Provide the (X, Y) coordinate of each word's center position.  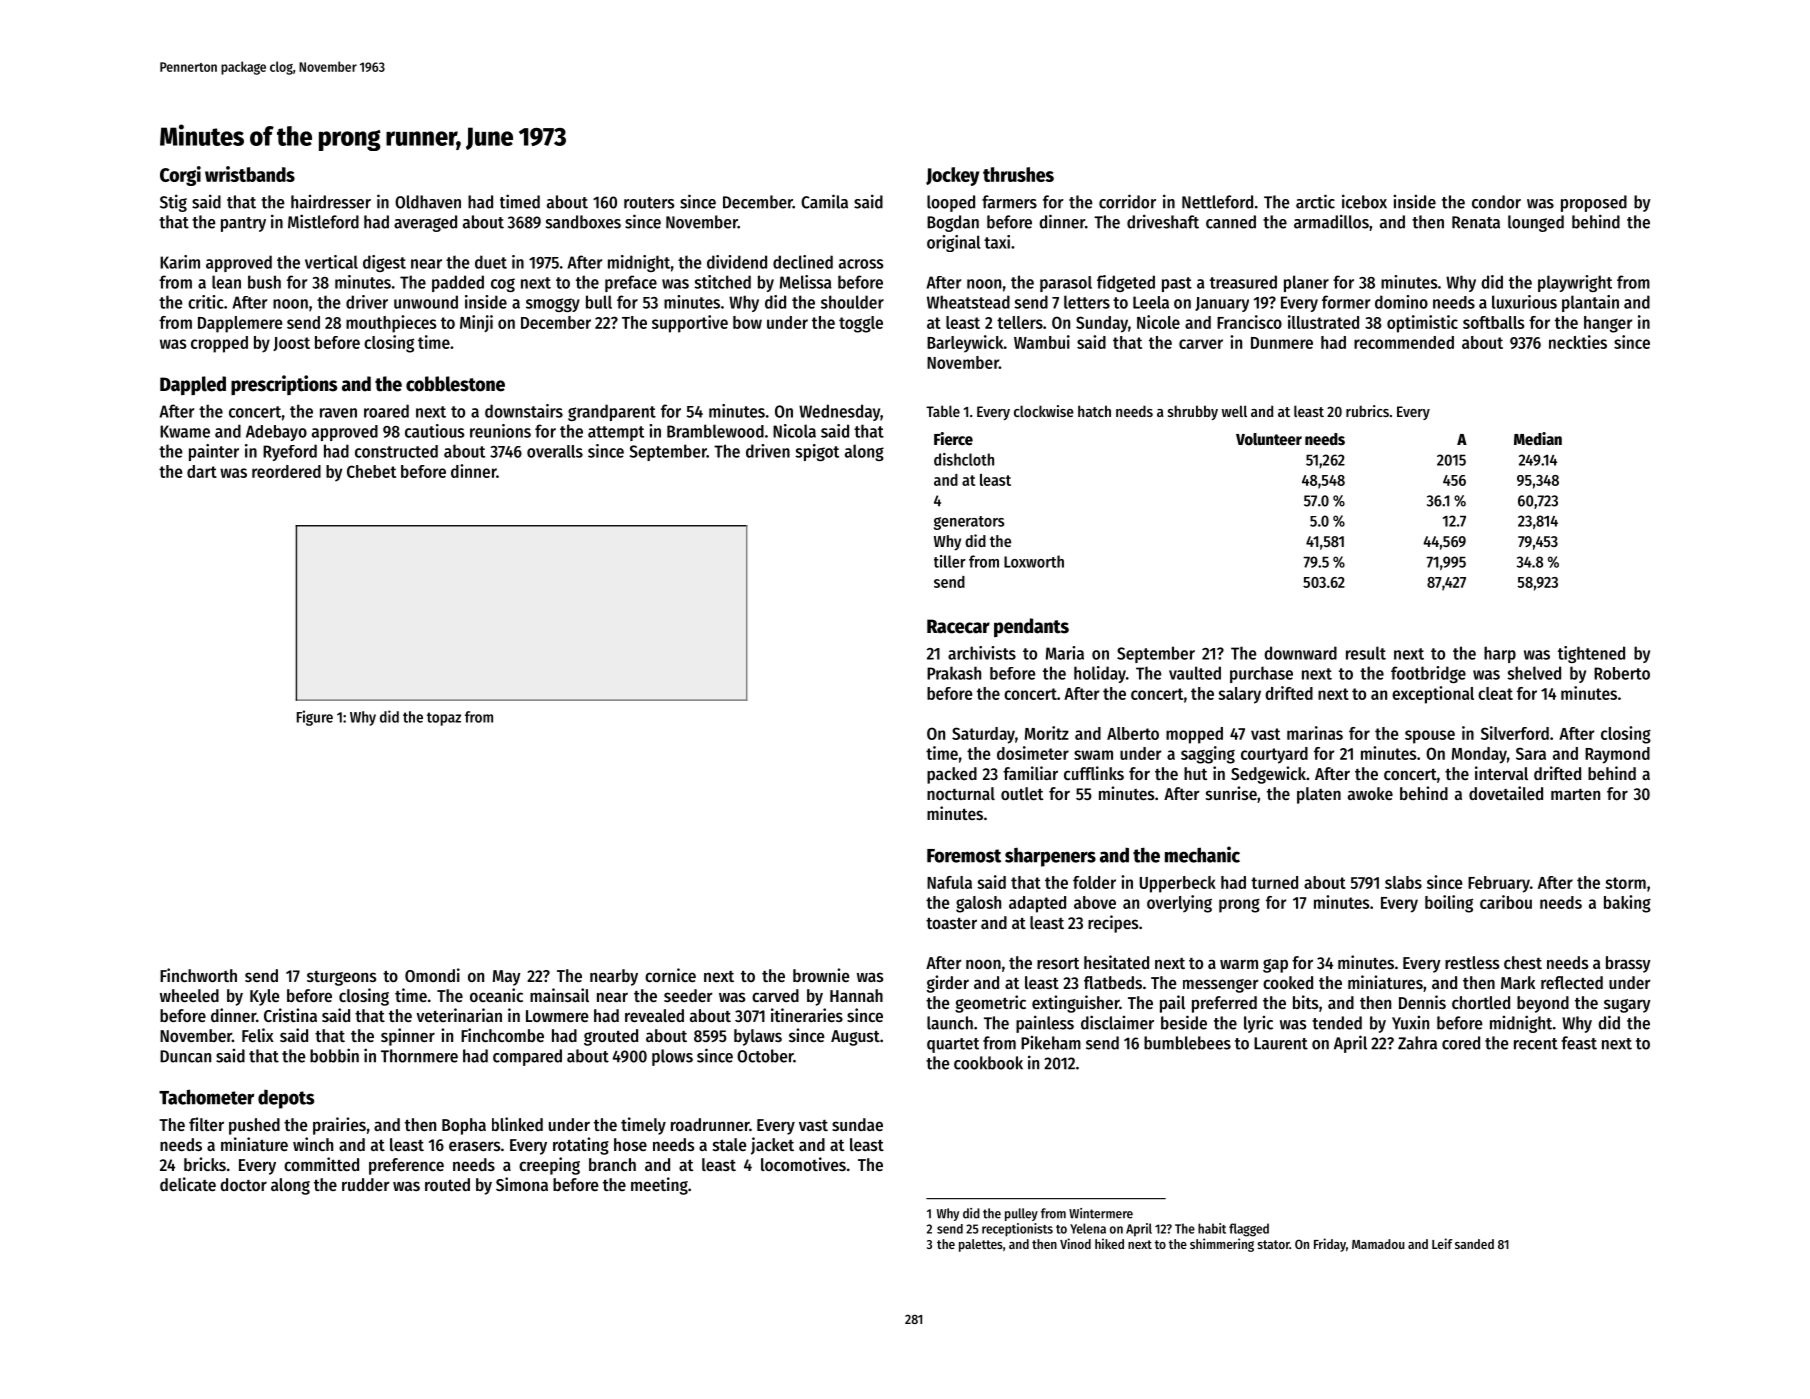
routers (649, 203)
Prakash (954, 673)
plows (672, 1057)
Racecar (958, 626)
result (1366, 653)
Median (1538, 439)
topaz (444, 719)
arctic (1315, 201)
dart (202, 471)
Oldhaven (428, 202)
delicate (188, 1184)
